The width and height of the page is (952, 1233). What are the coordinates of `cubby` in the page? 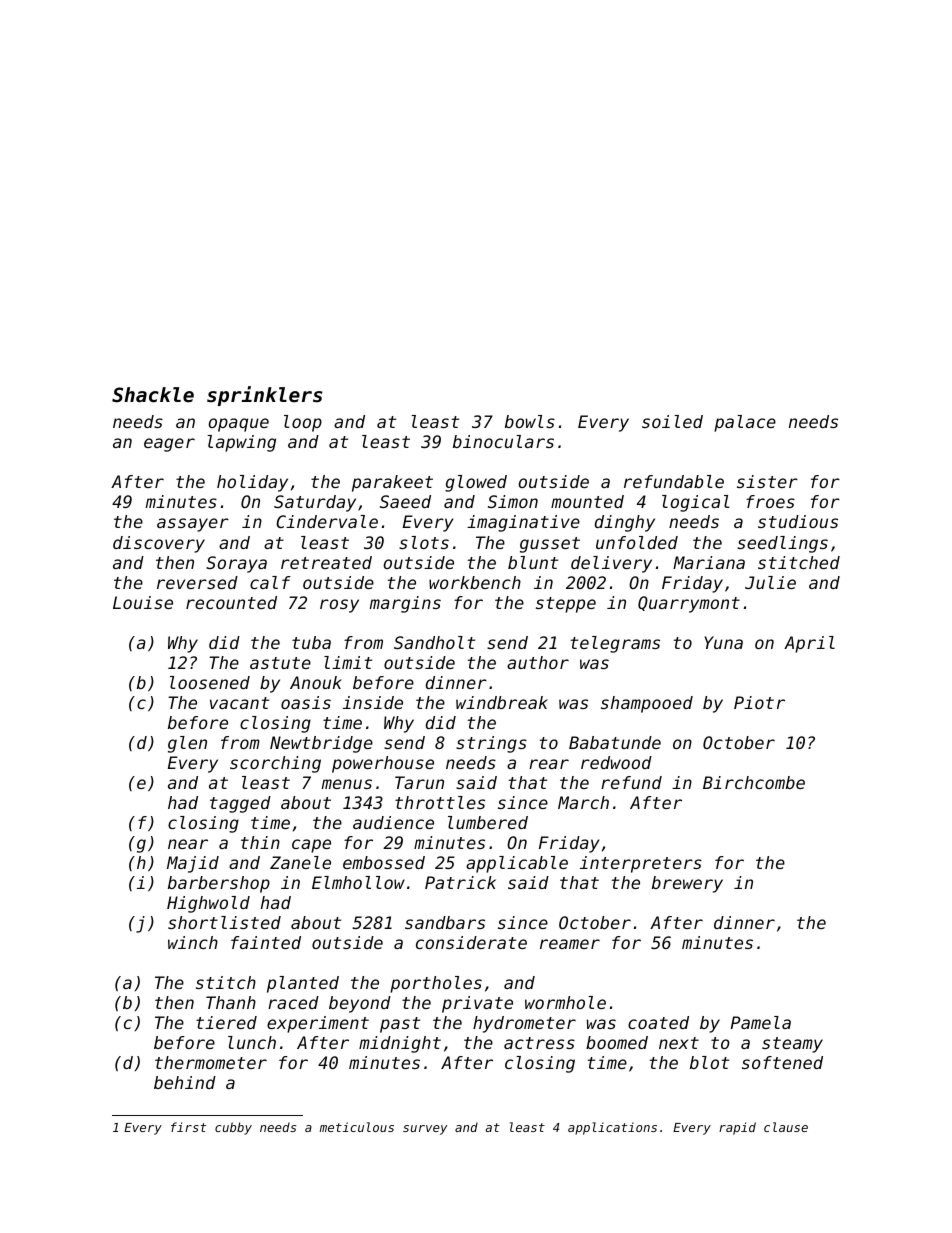 It's located at (233, 1128).
